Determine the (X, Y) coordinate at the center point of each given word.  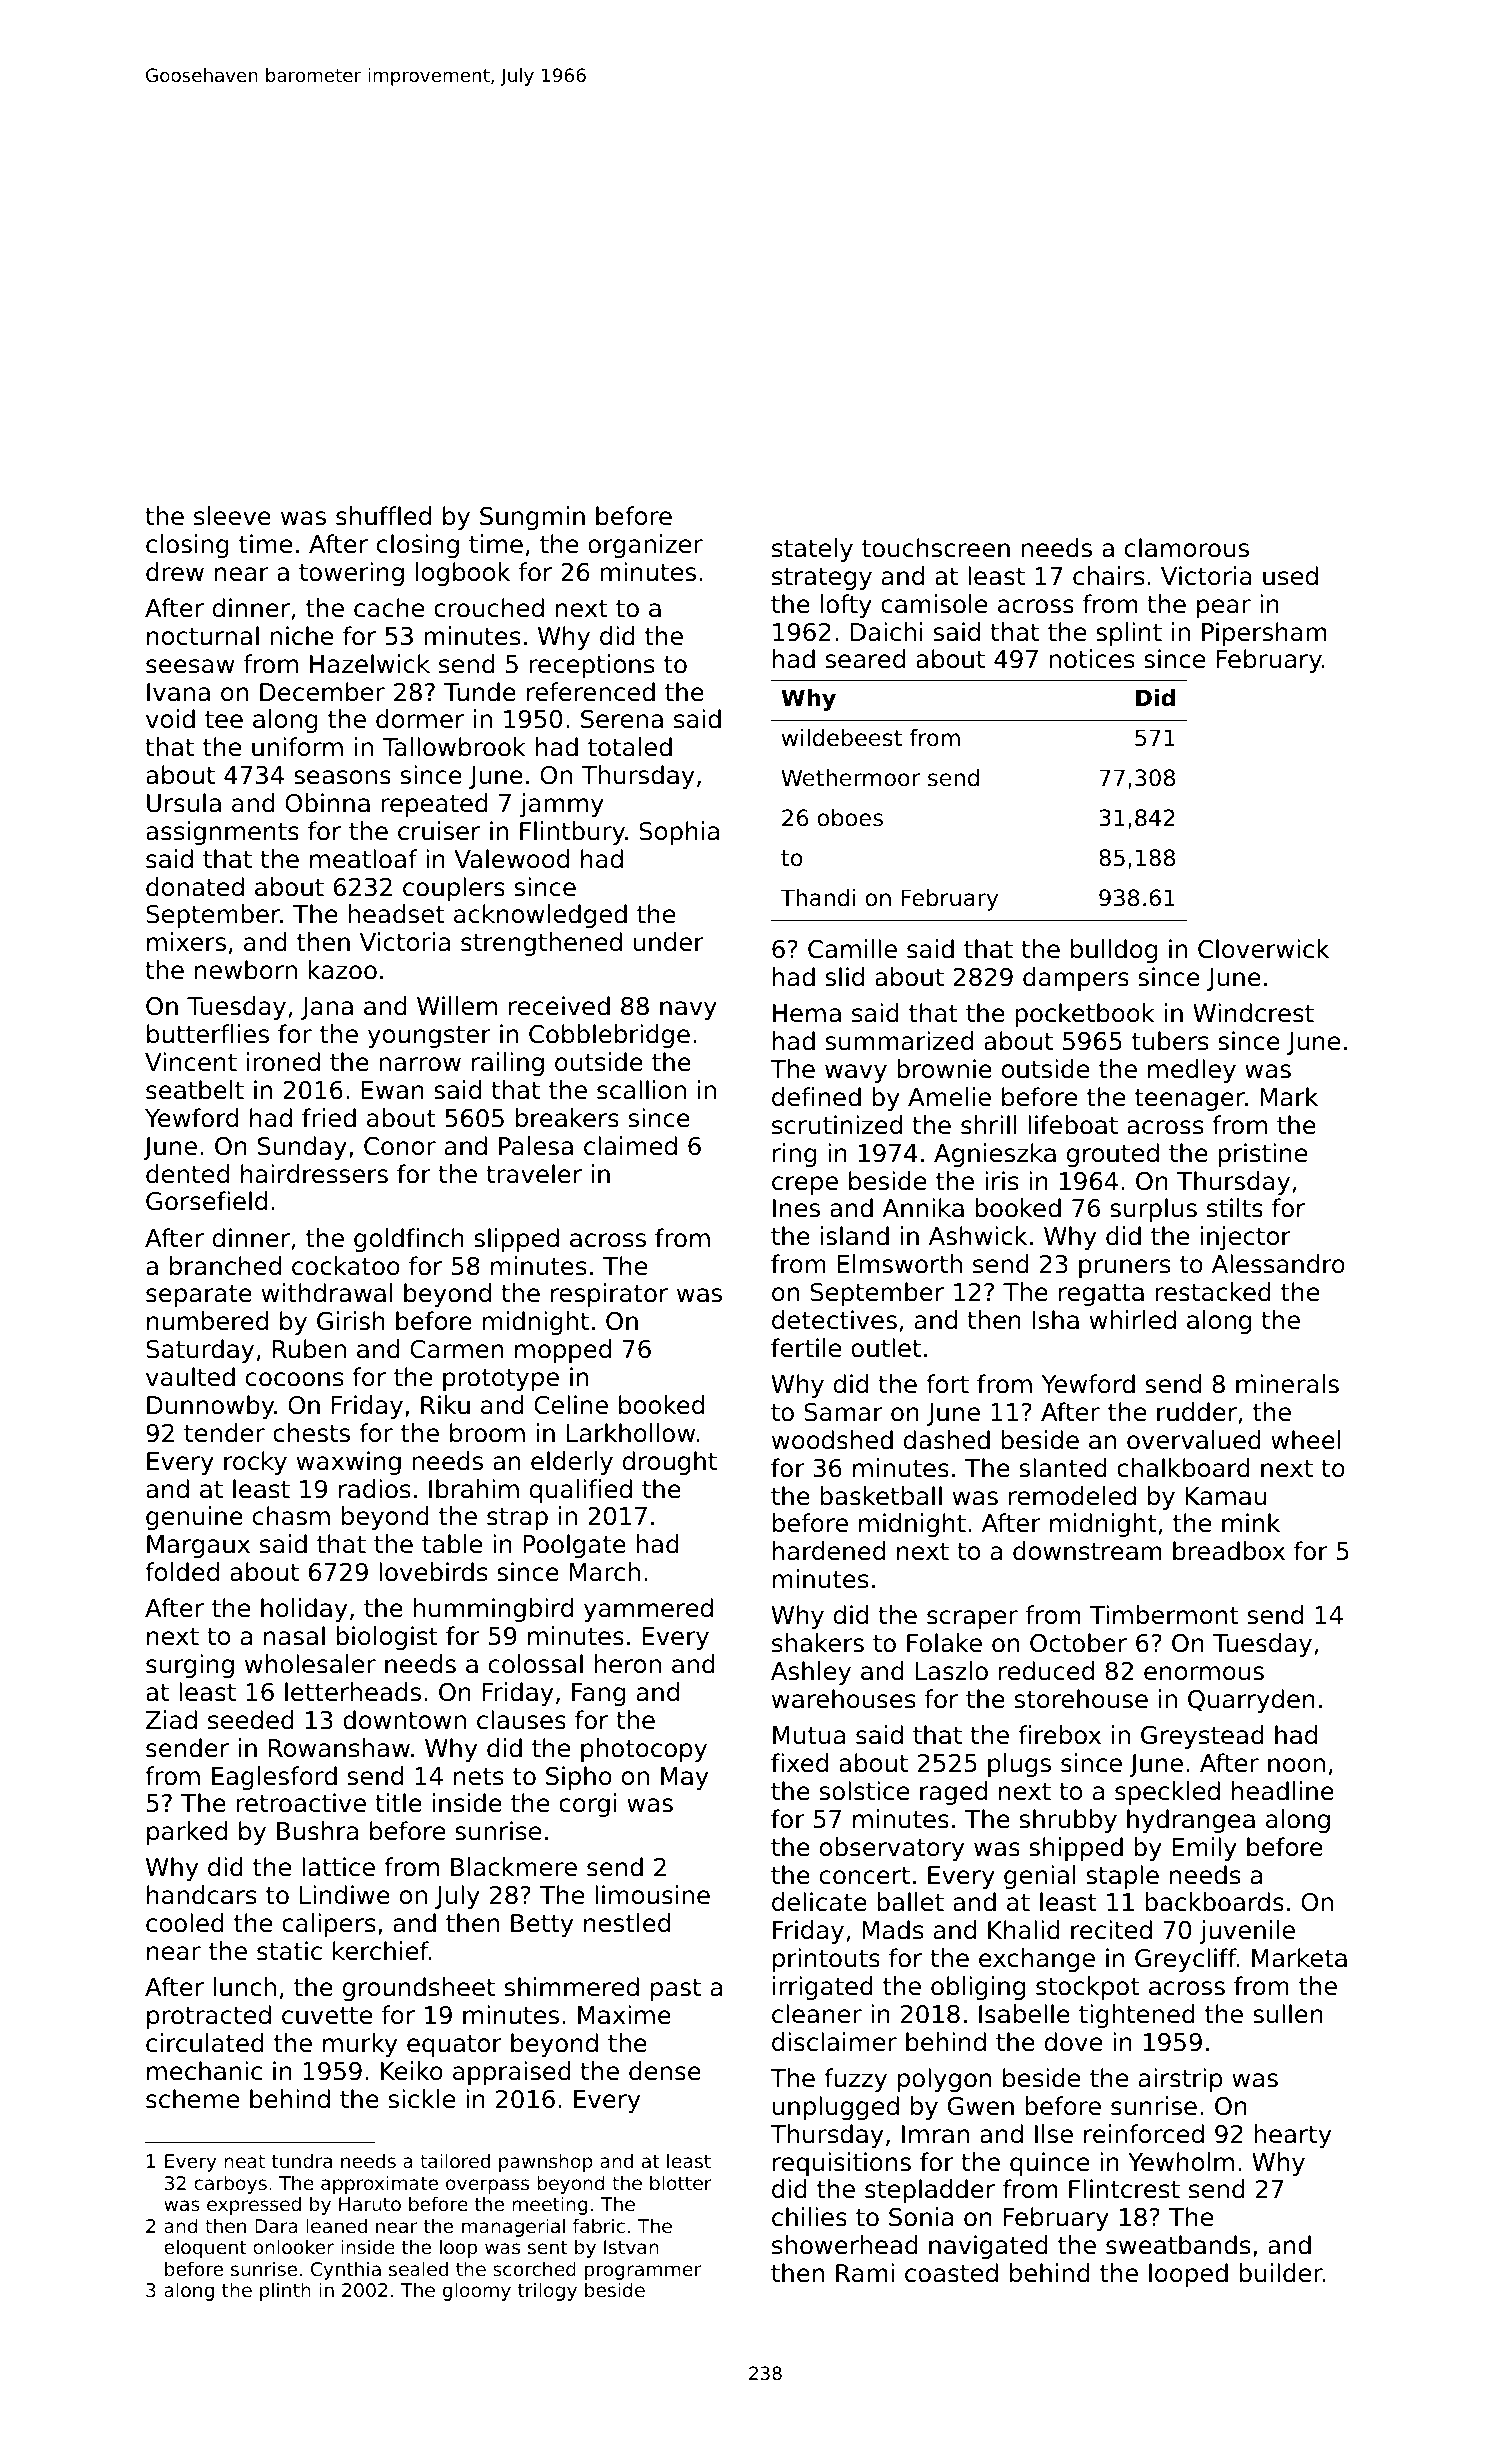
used (1290, 576)
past (676, 1990)
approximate (379, 2184)
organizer (645, 546)
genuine (194, 1518)
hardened (829, 1551)
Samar (843, 1412)
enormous (1204, 1673)
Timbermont (1164, 1615)
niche (301, 636)
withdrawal (327, 1293)
